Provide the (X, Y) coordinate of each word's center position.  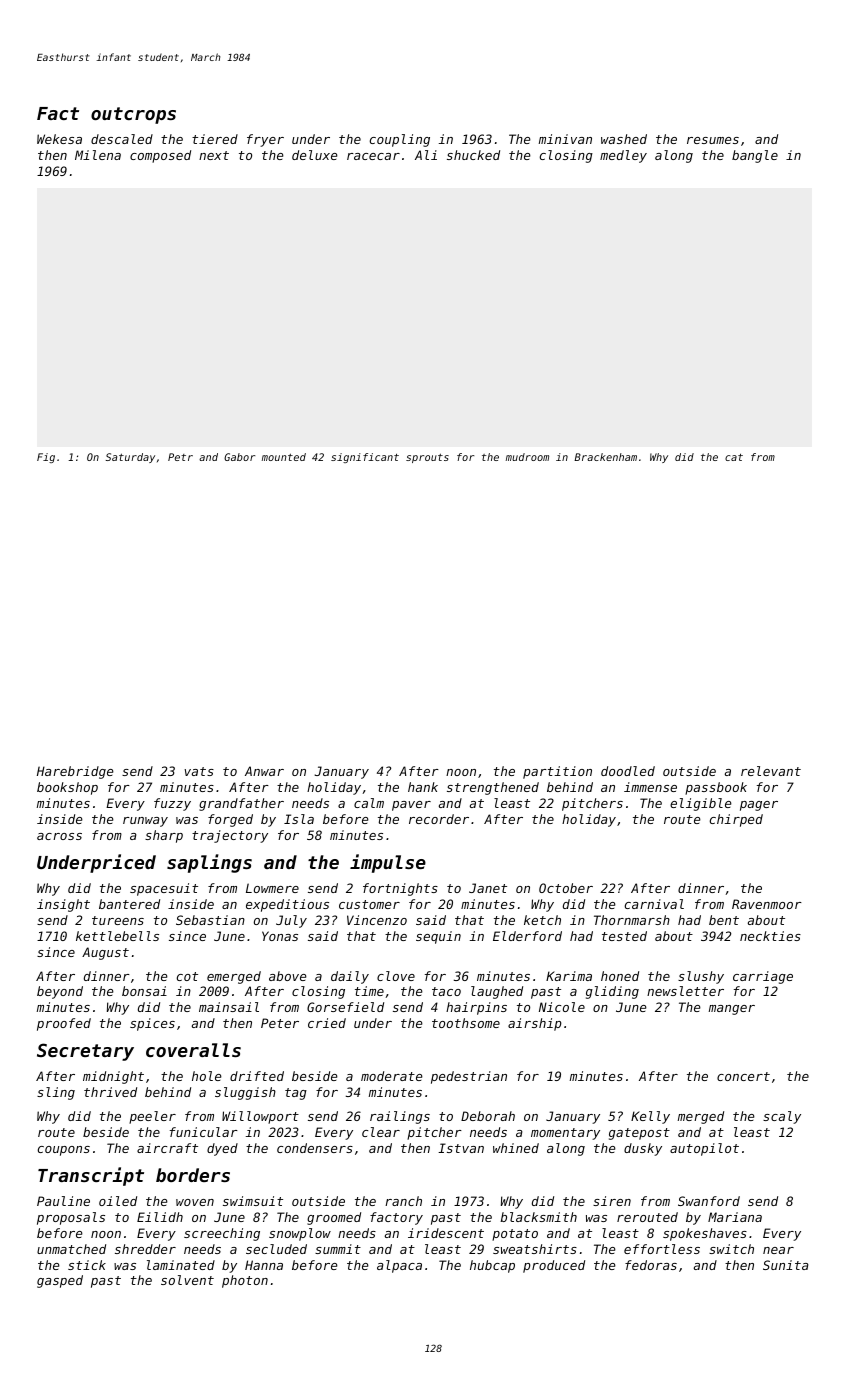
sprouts (427, 458)
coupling (400, 140)
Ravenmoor (767, 904)
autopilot (704, 1149)
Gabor (239, 457)
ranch (403, 1201)
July (291, 921)
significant (365, 458)
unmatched (71, 1249)
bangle (755, 156)
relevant (771, 771)
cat (734, 457)
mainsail (229, 1007)
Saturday (130, 458)
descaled (122, 139)
